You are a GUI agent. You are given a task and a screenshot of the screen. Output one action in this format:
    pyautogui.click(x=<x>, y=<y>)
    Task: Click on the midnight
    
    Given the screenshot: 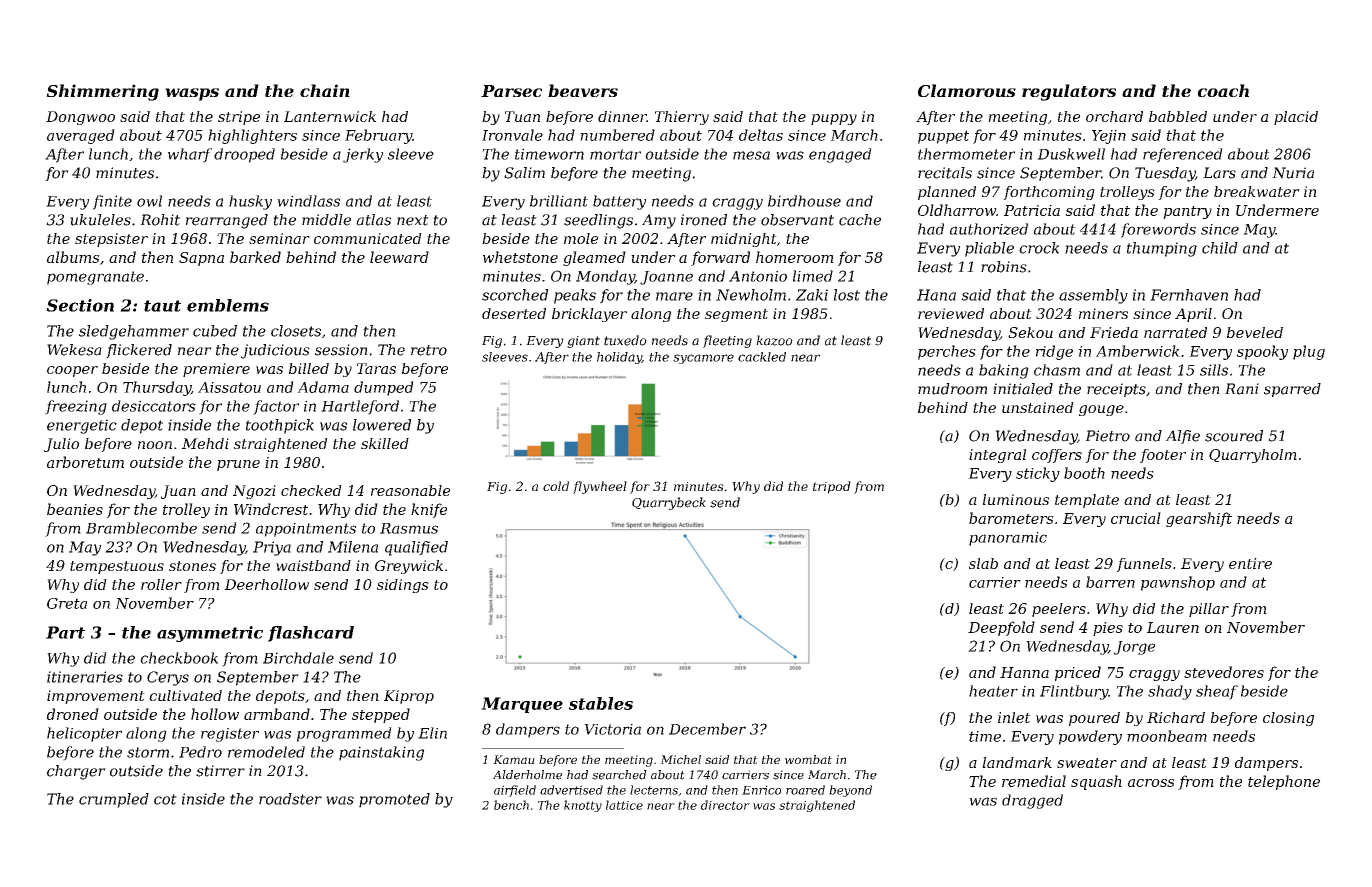 What is the action you would take?
    pyautogui.click(x=744, y=240)
